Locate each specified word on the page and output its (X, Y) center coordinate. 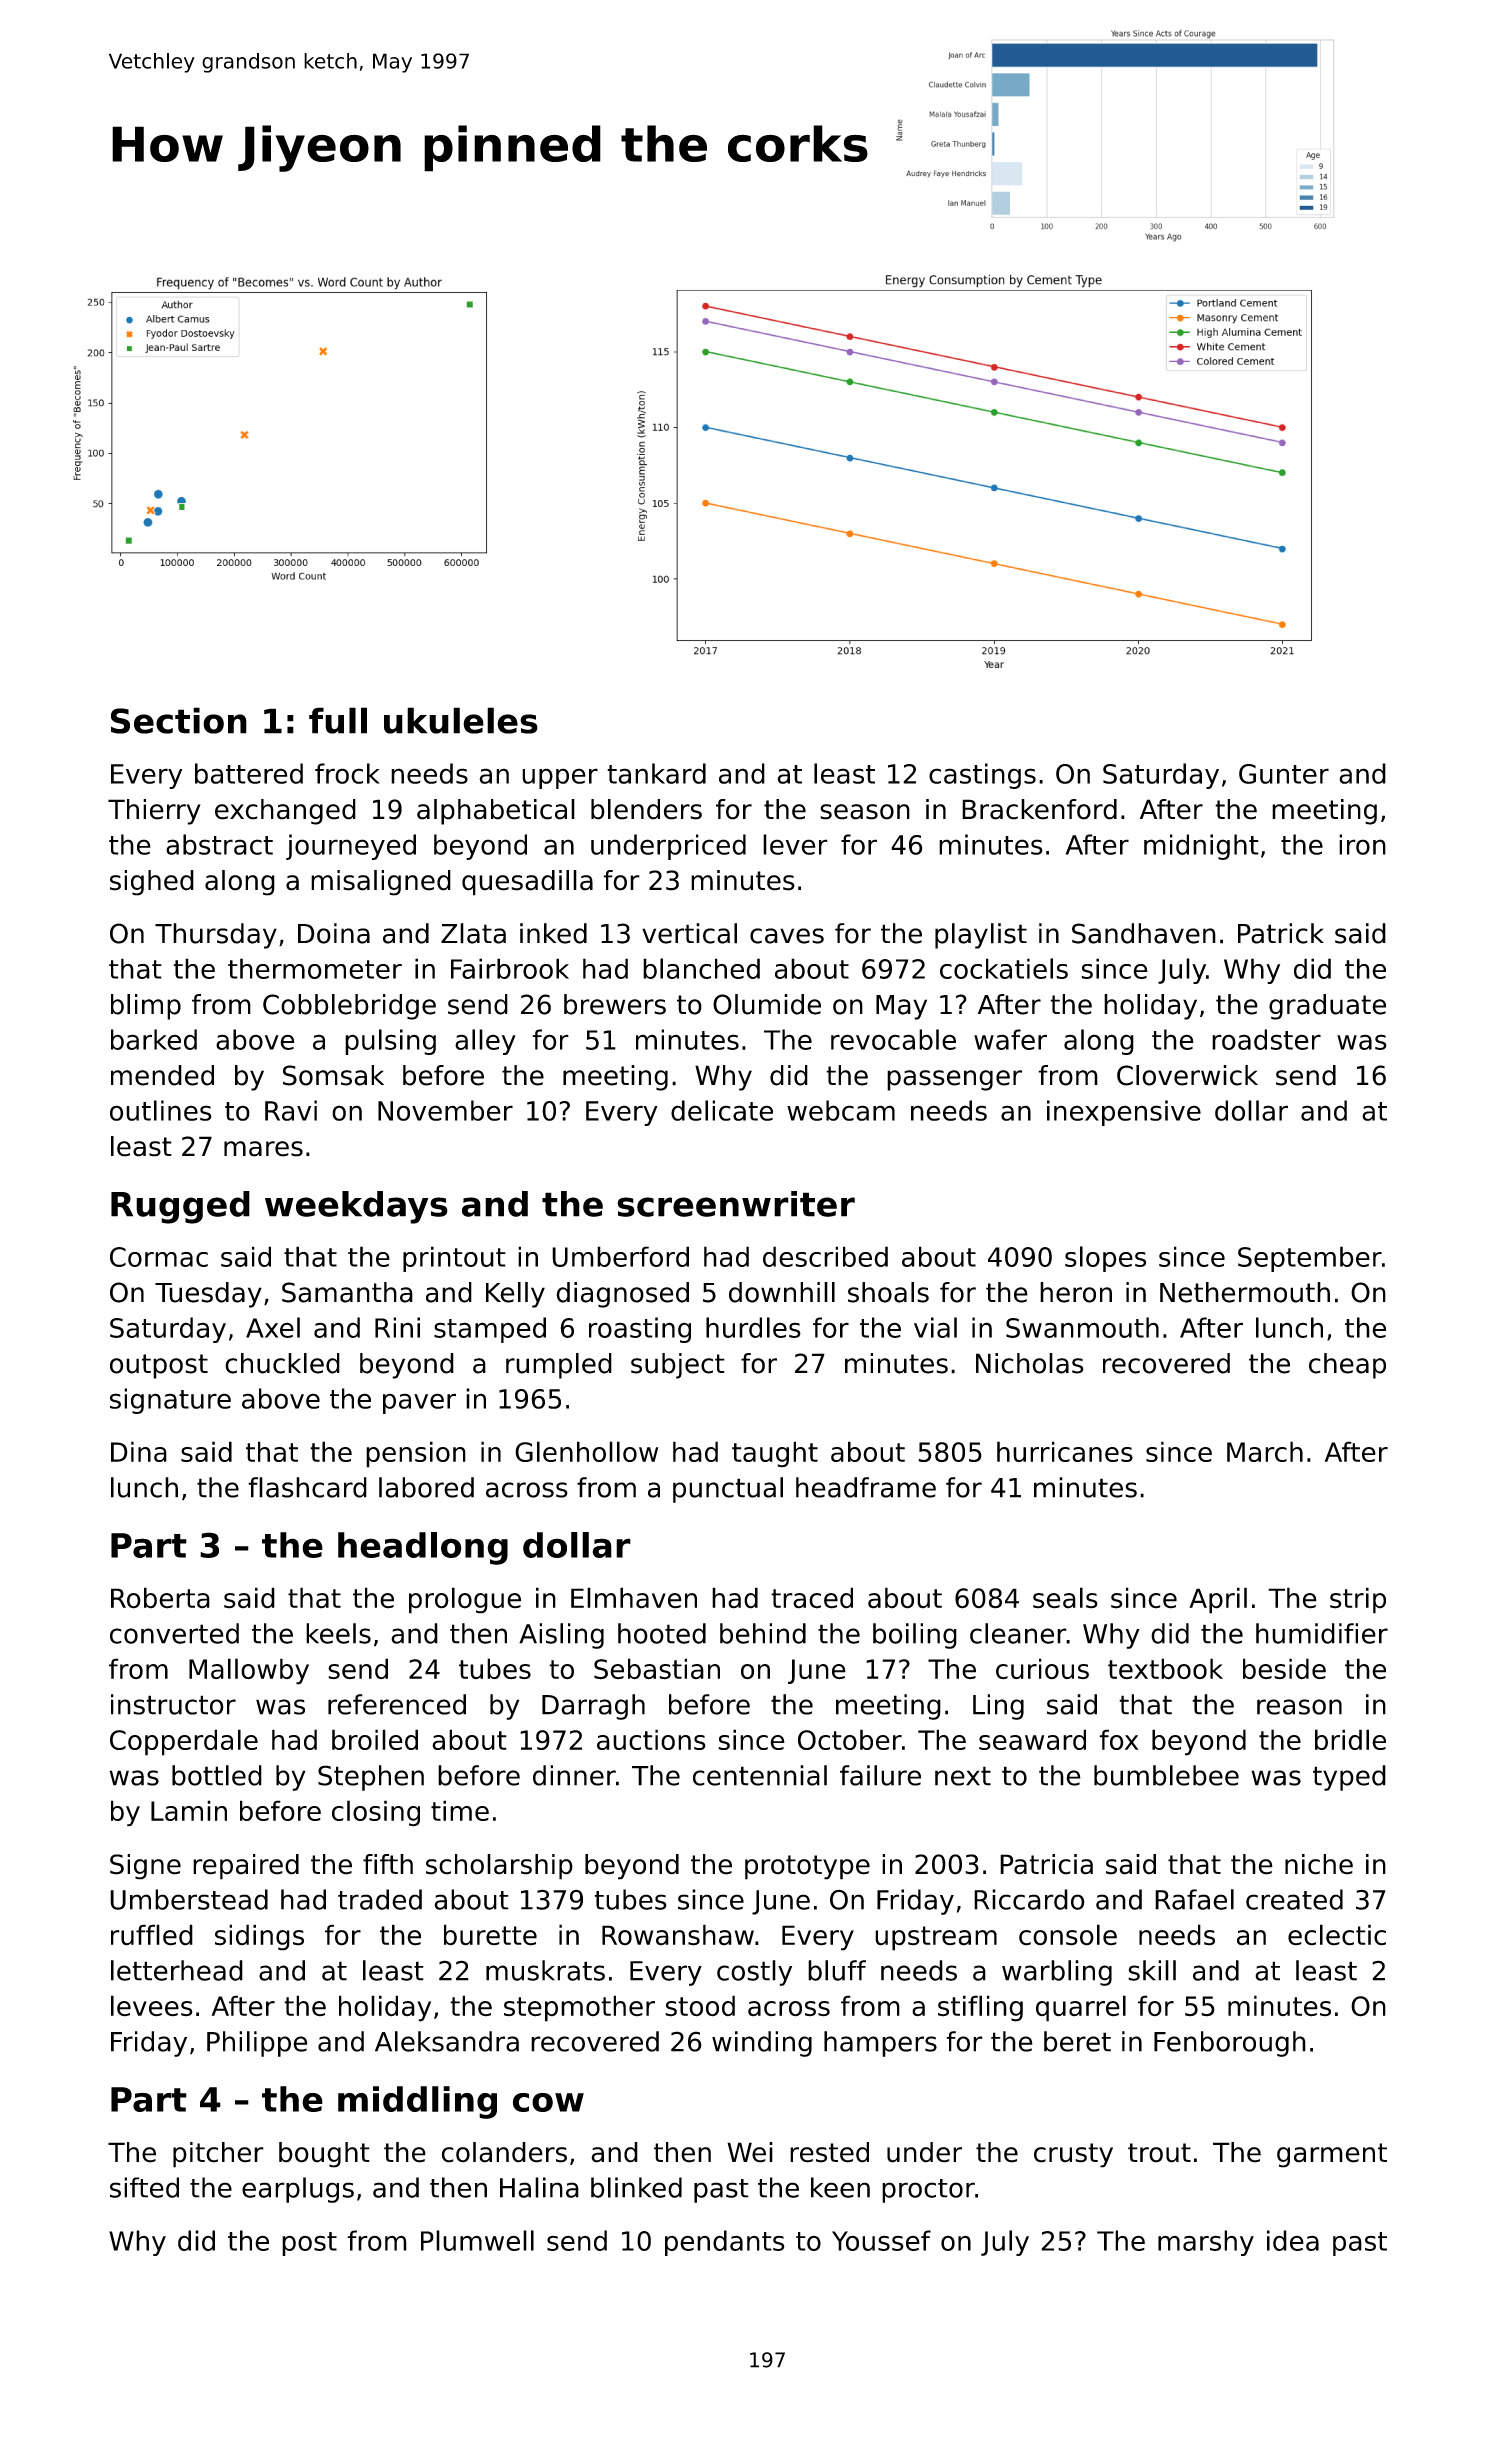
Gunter (1284, 774)
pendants (725, 2243)
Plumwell (477, 2240)
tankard (656, 773)
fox (1118, 1739)
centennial (760, 1775)
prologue (465, 1600)
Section (179, 720)
